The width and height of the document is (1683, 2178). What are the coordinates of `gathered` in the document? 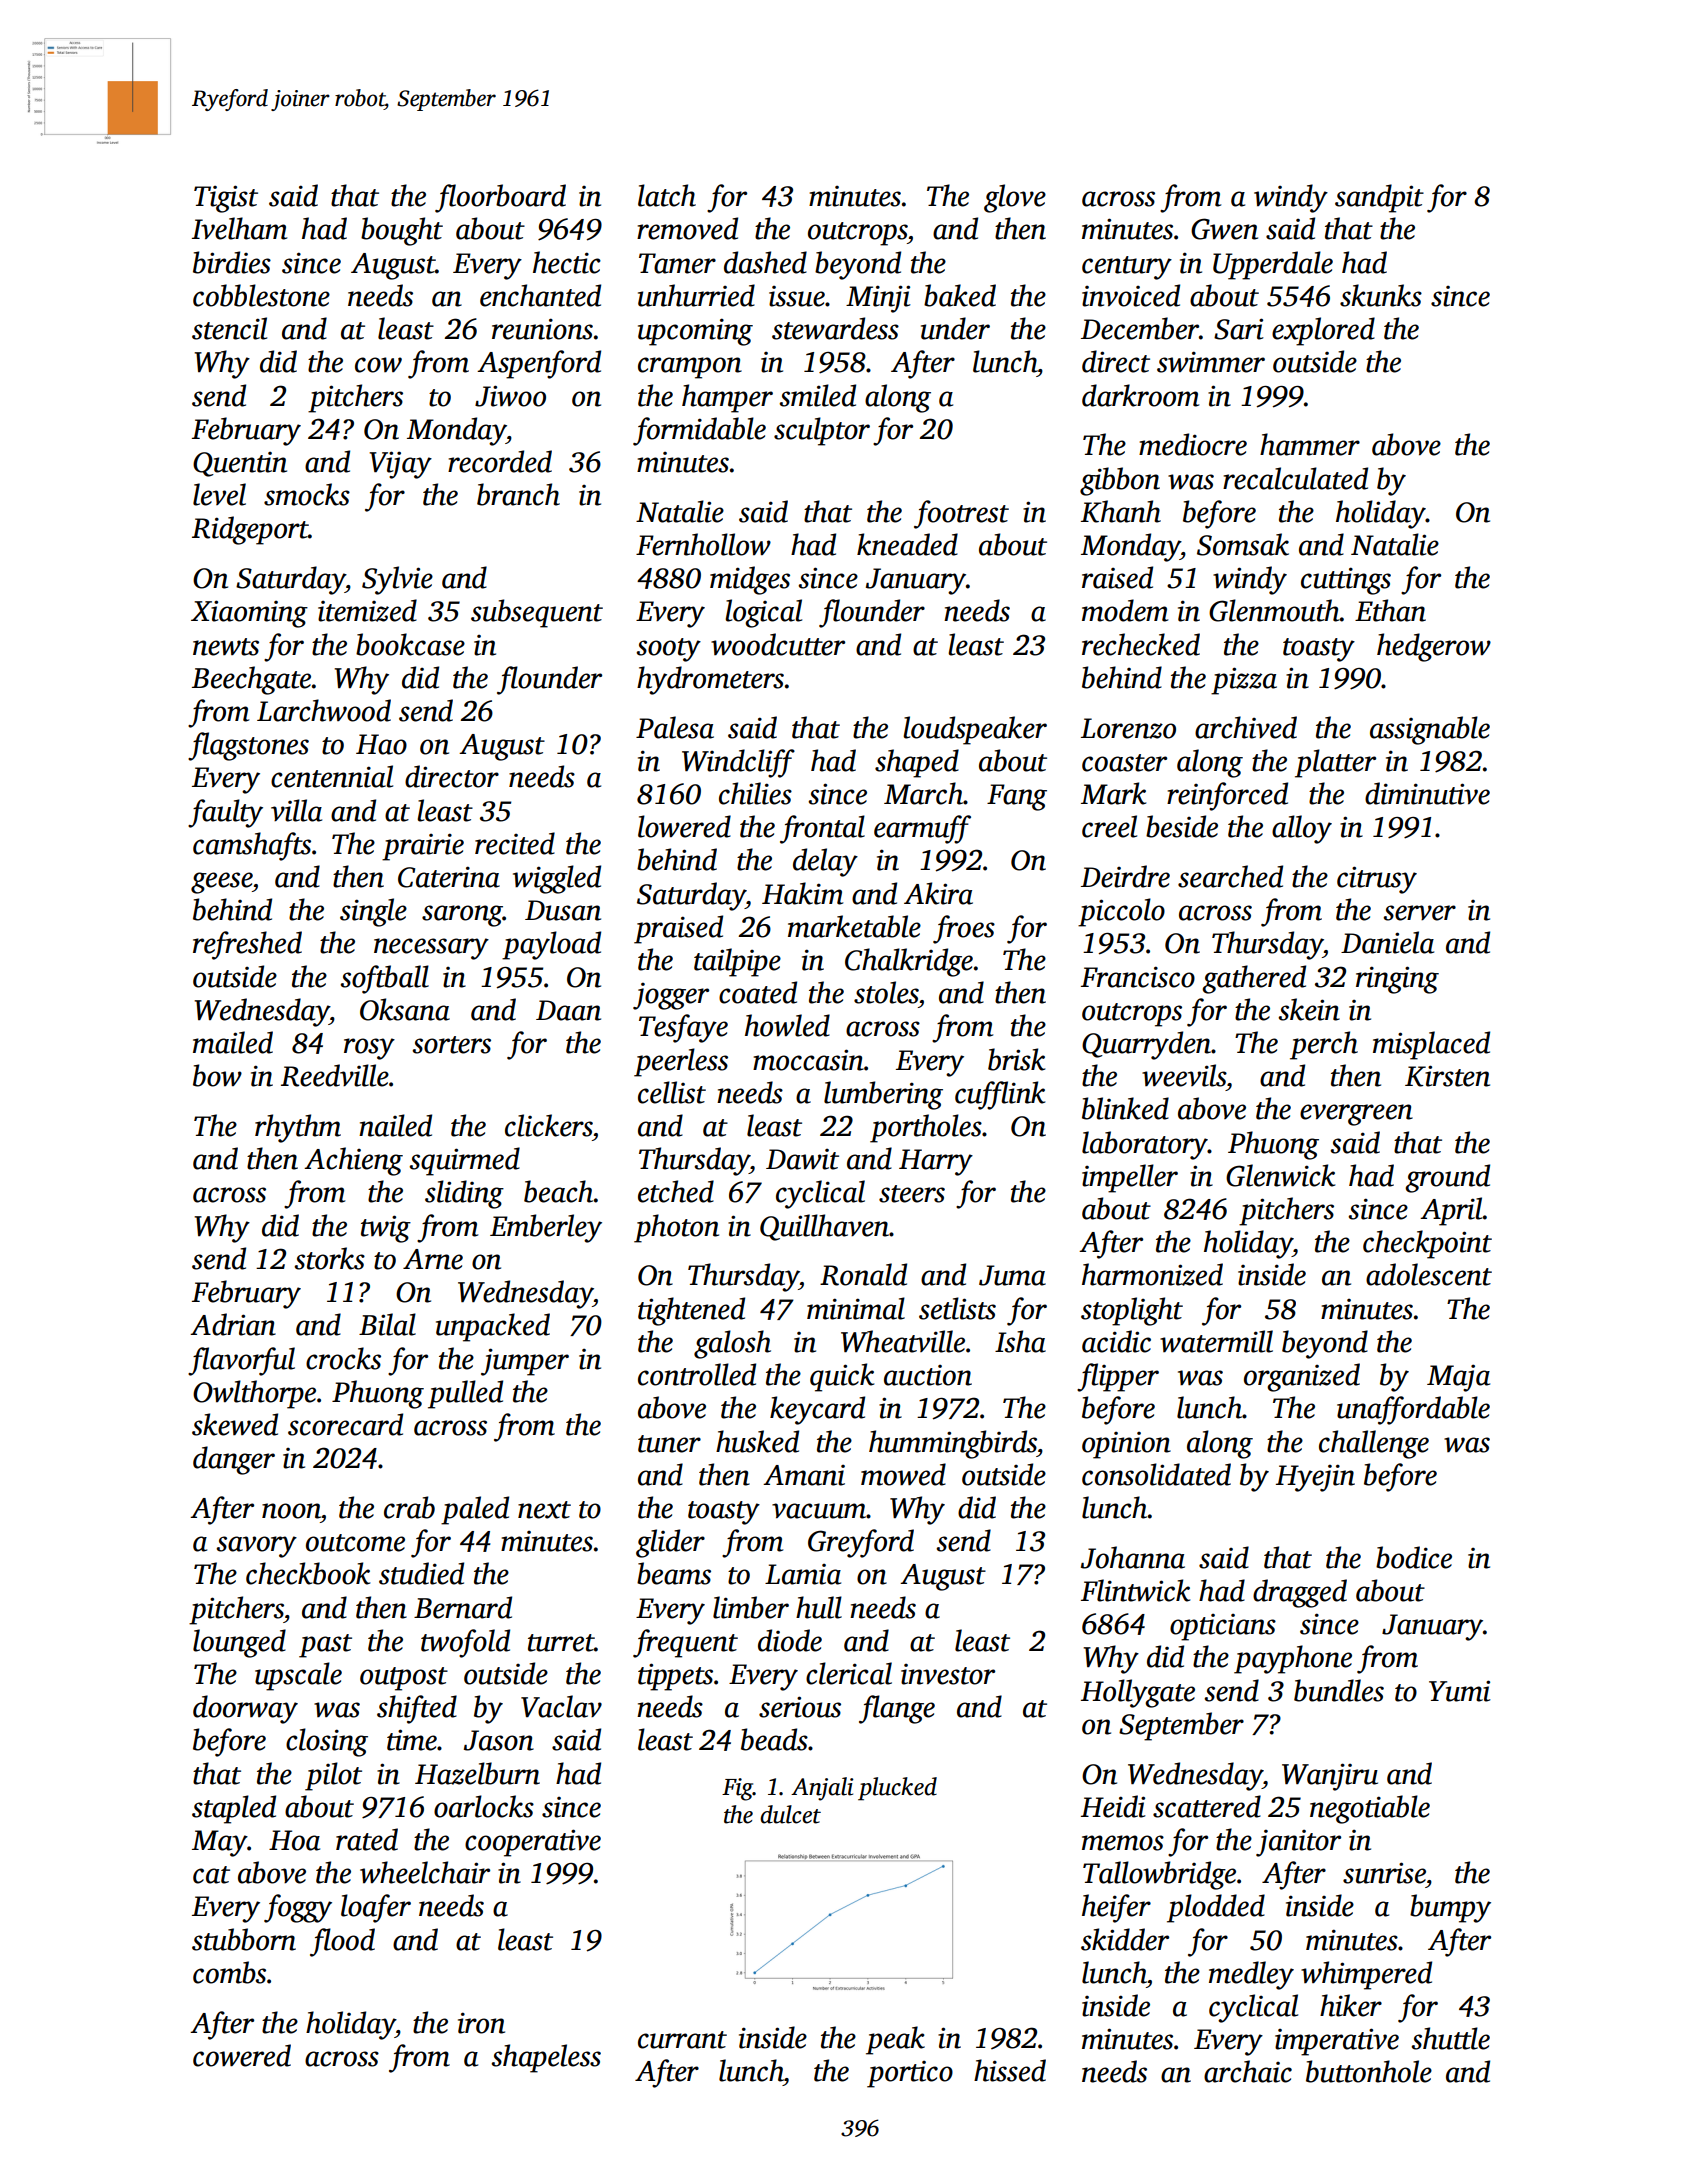 It's located at (1254, 979).
